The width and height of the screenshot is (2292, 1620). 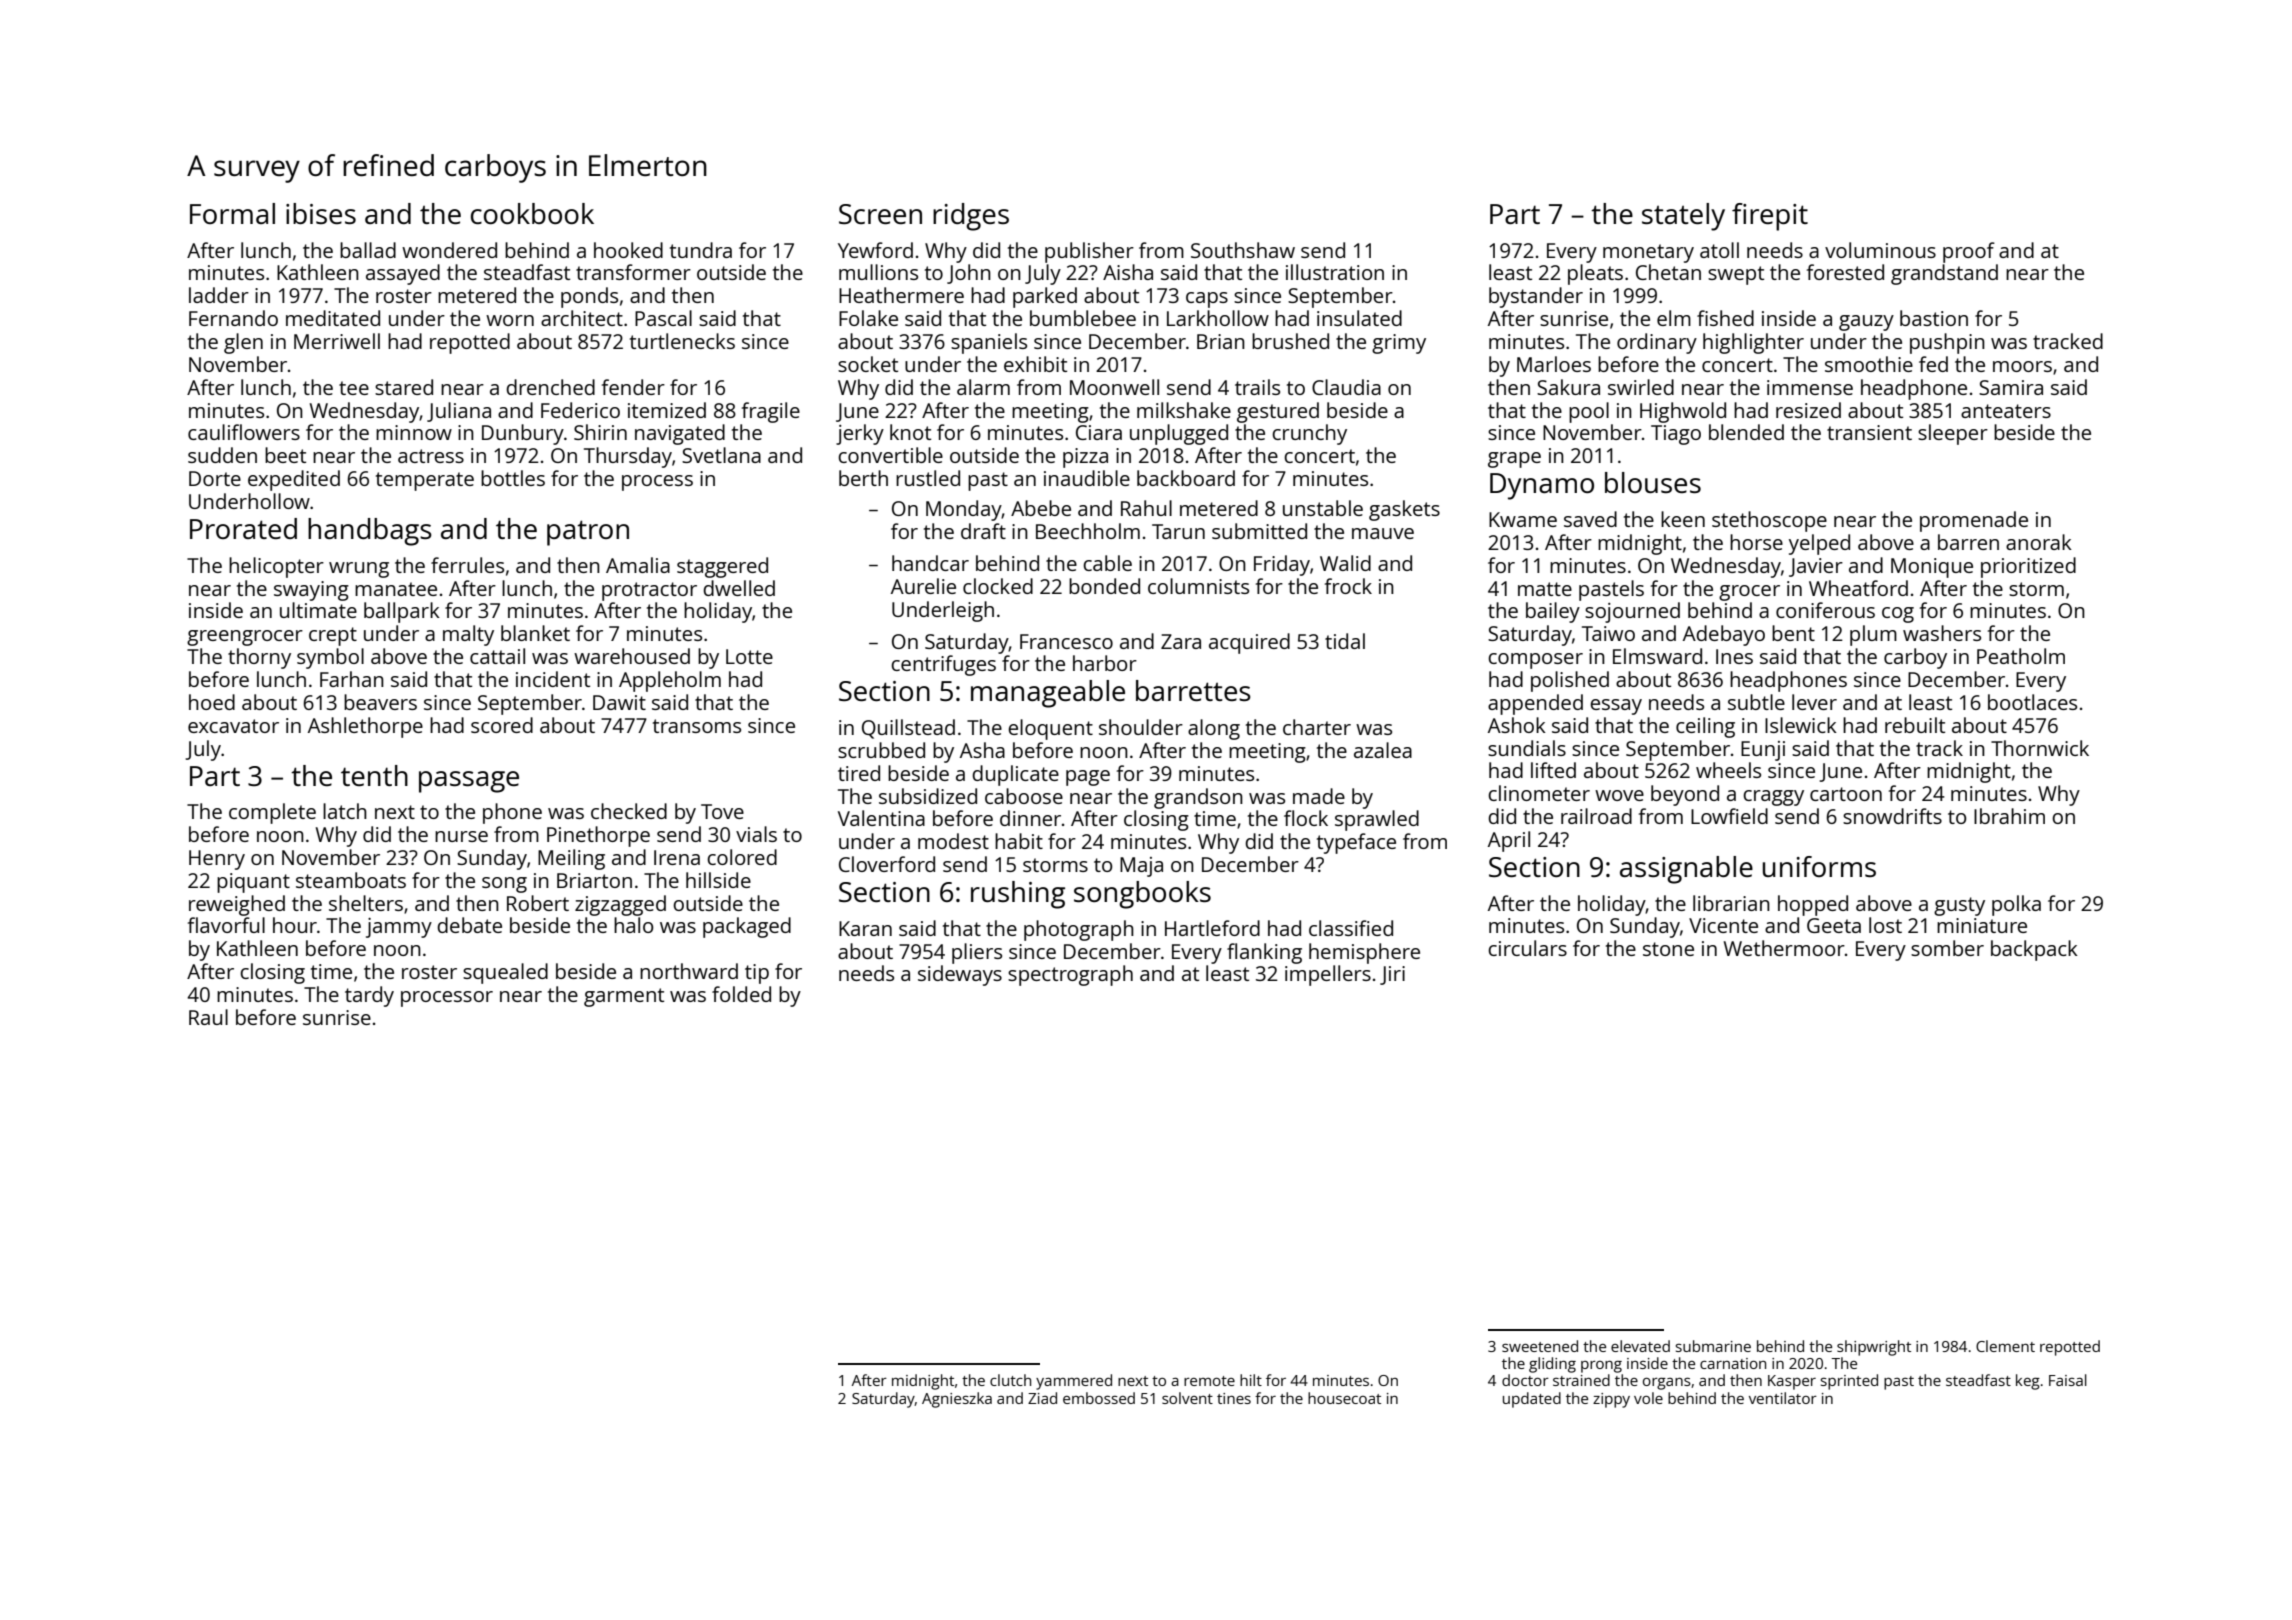 What do you see at coordinates (1819, 866) in the screenshot?
I see `uniforms` at bounding box center [1819, 866].
